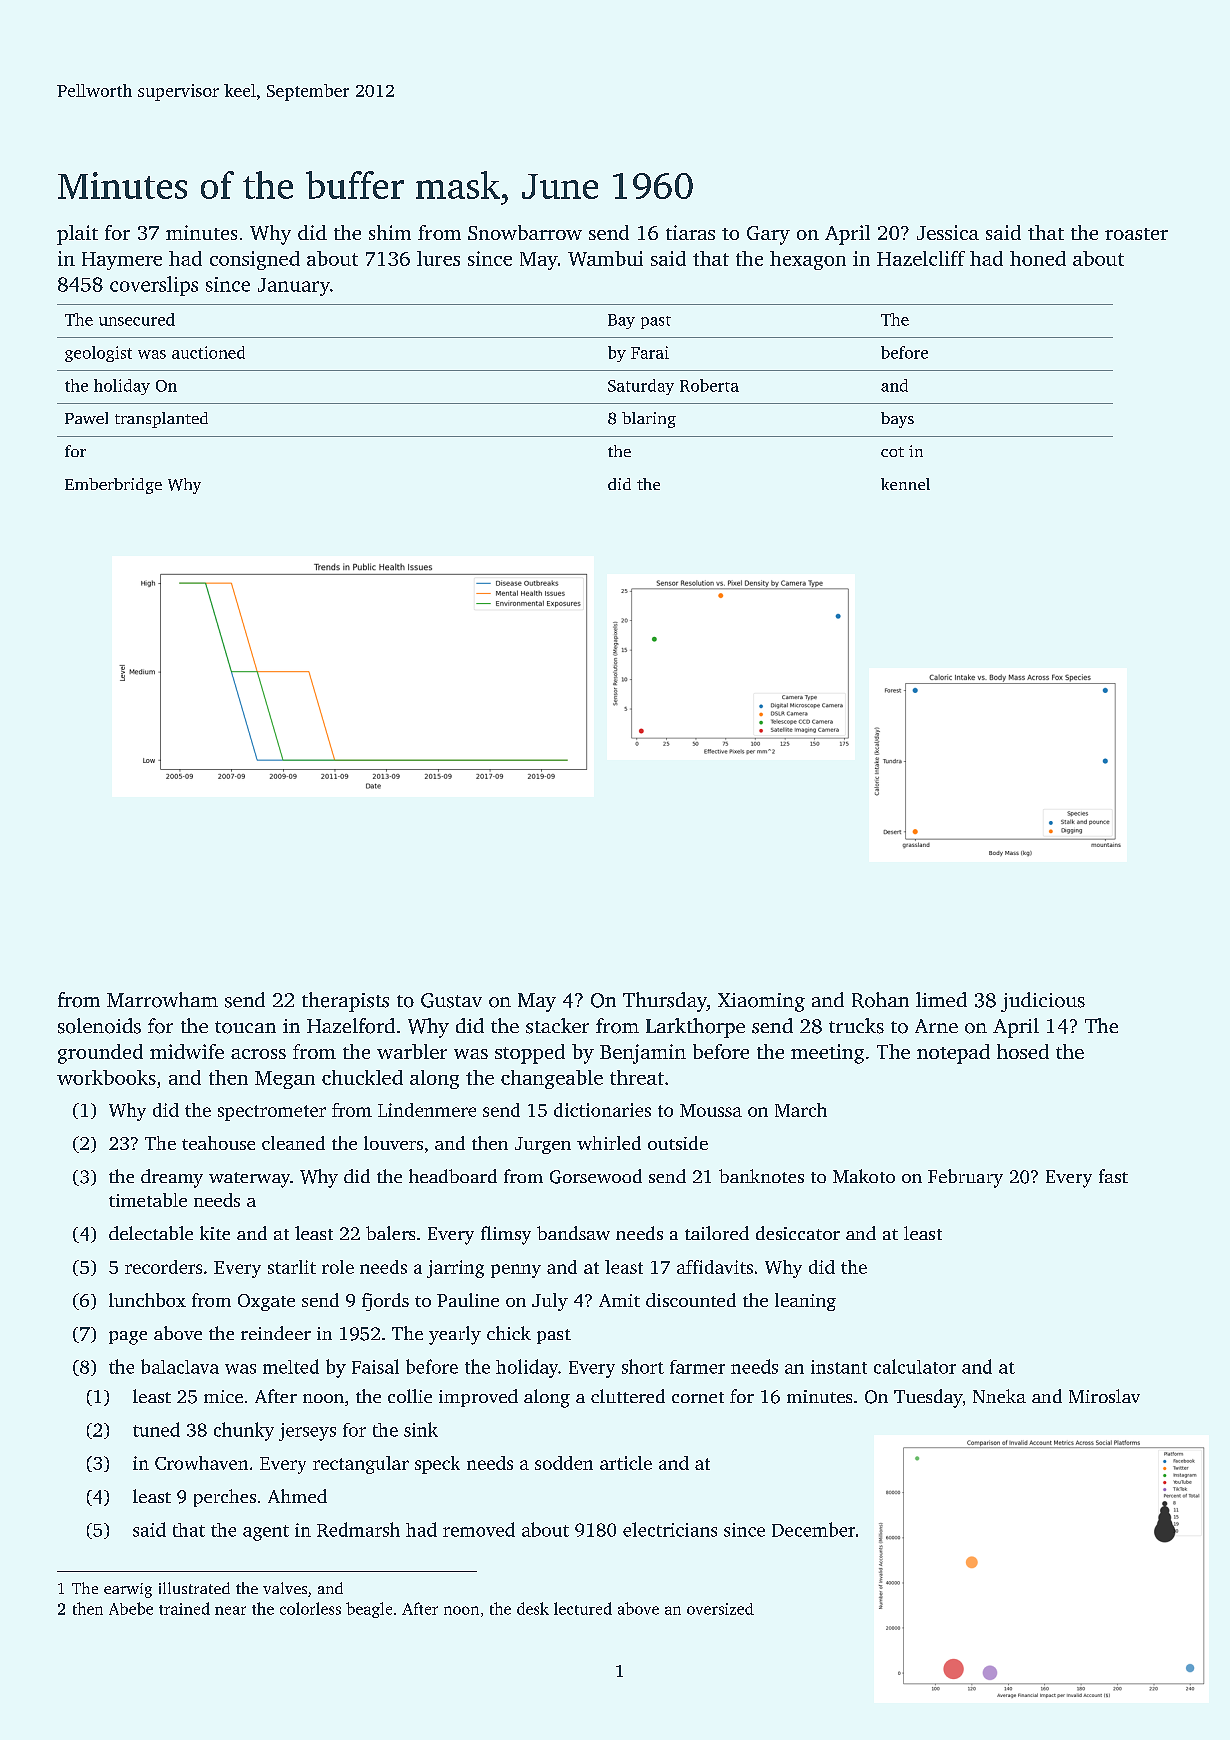 This screenshot has width=1230, height=1740. Describe the element at coordinates (208, 352) in the screenshot. I see `auctioned` at that location.
